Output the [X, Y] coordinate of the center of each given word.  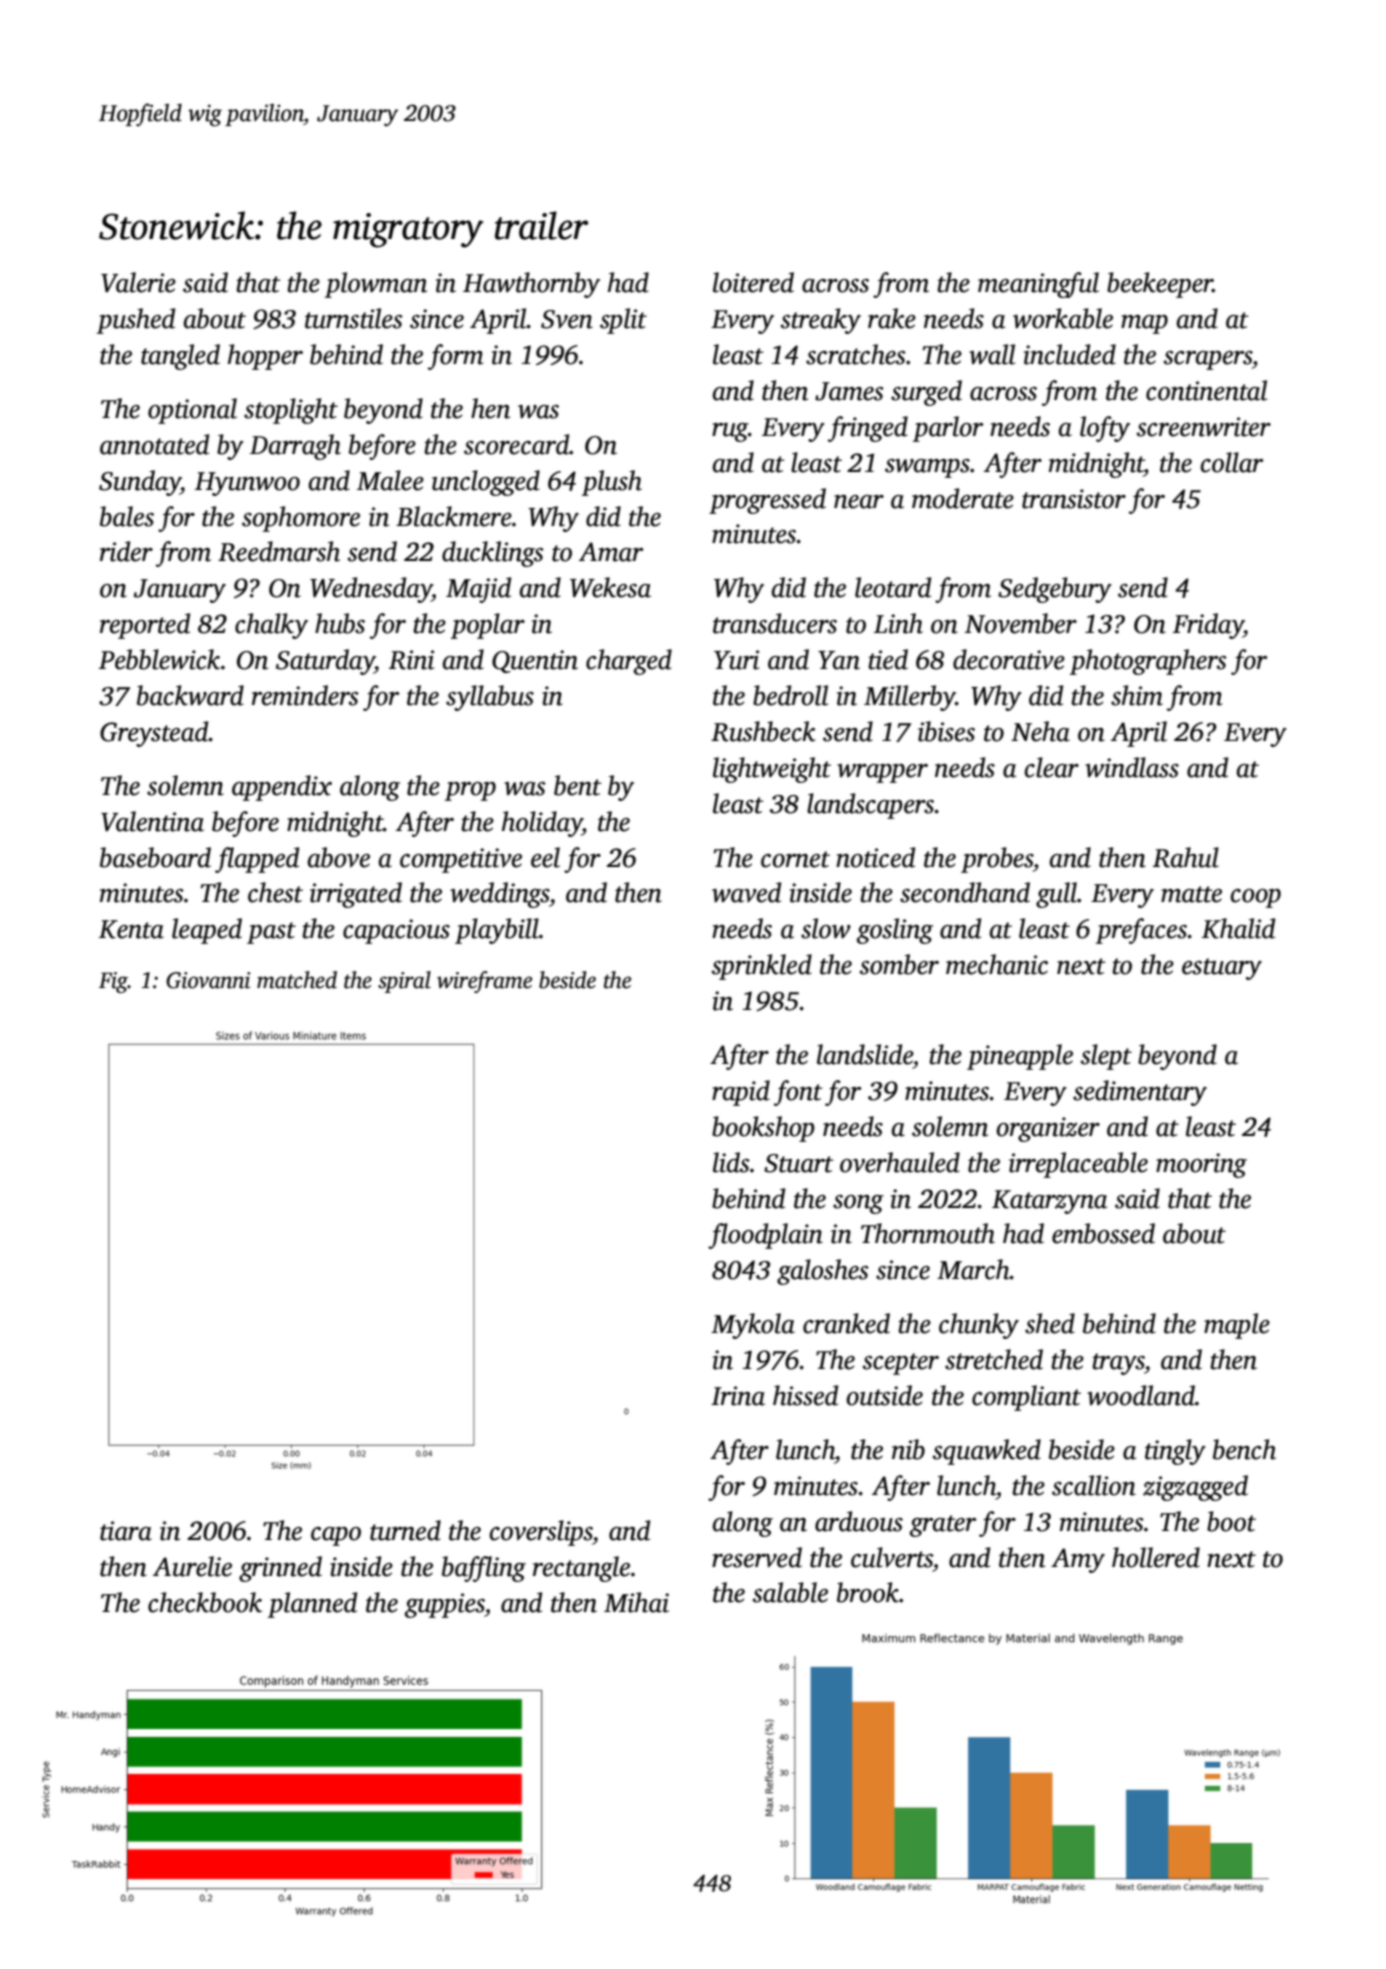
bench [1244, 1449]
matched [297, 980]
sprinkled [762, 967]
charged [629, 662]
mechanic [997, 964]
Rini [411, 660]
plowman [376, 285]
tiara [126, 1531]
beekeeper [1160, 285]
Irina [738, 1396]
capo [336, 1536]
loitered [753, 282]
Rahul [1186, 857]
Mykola [753, 1326]
